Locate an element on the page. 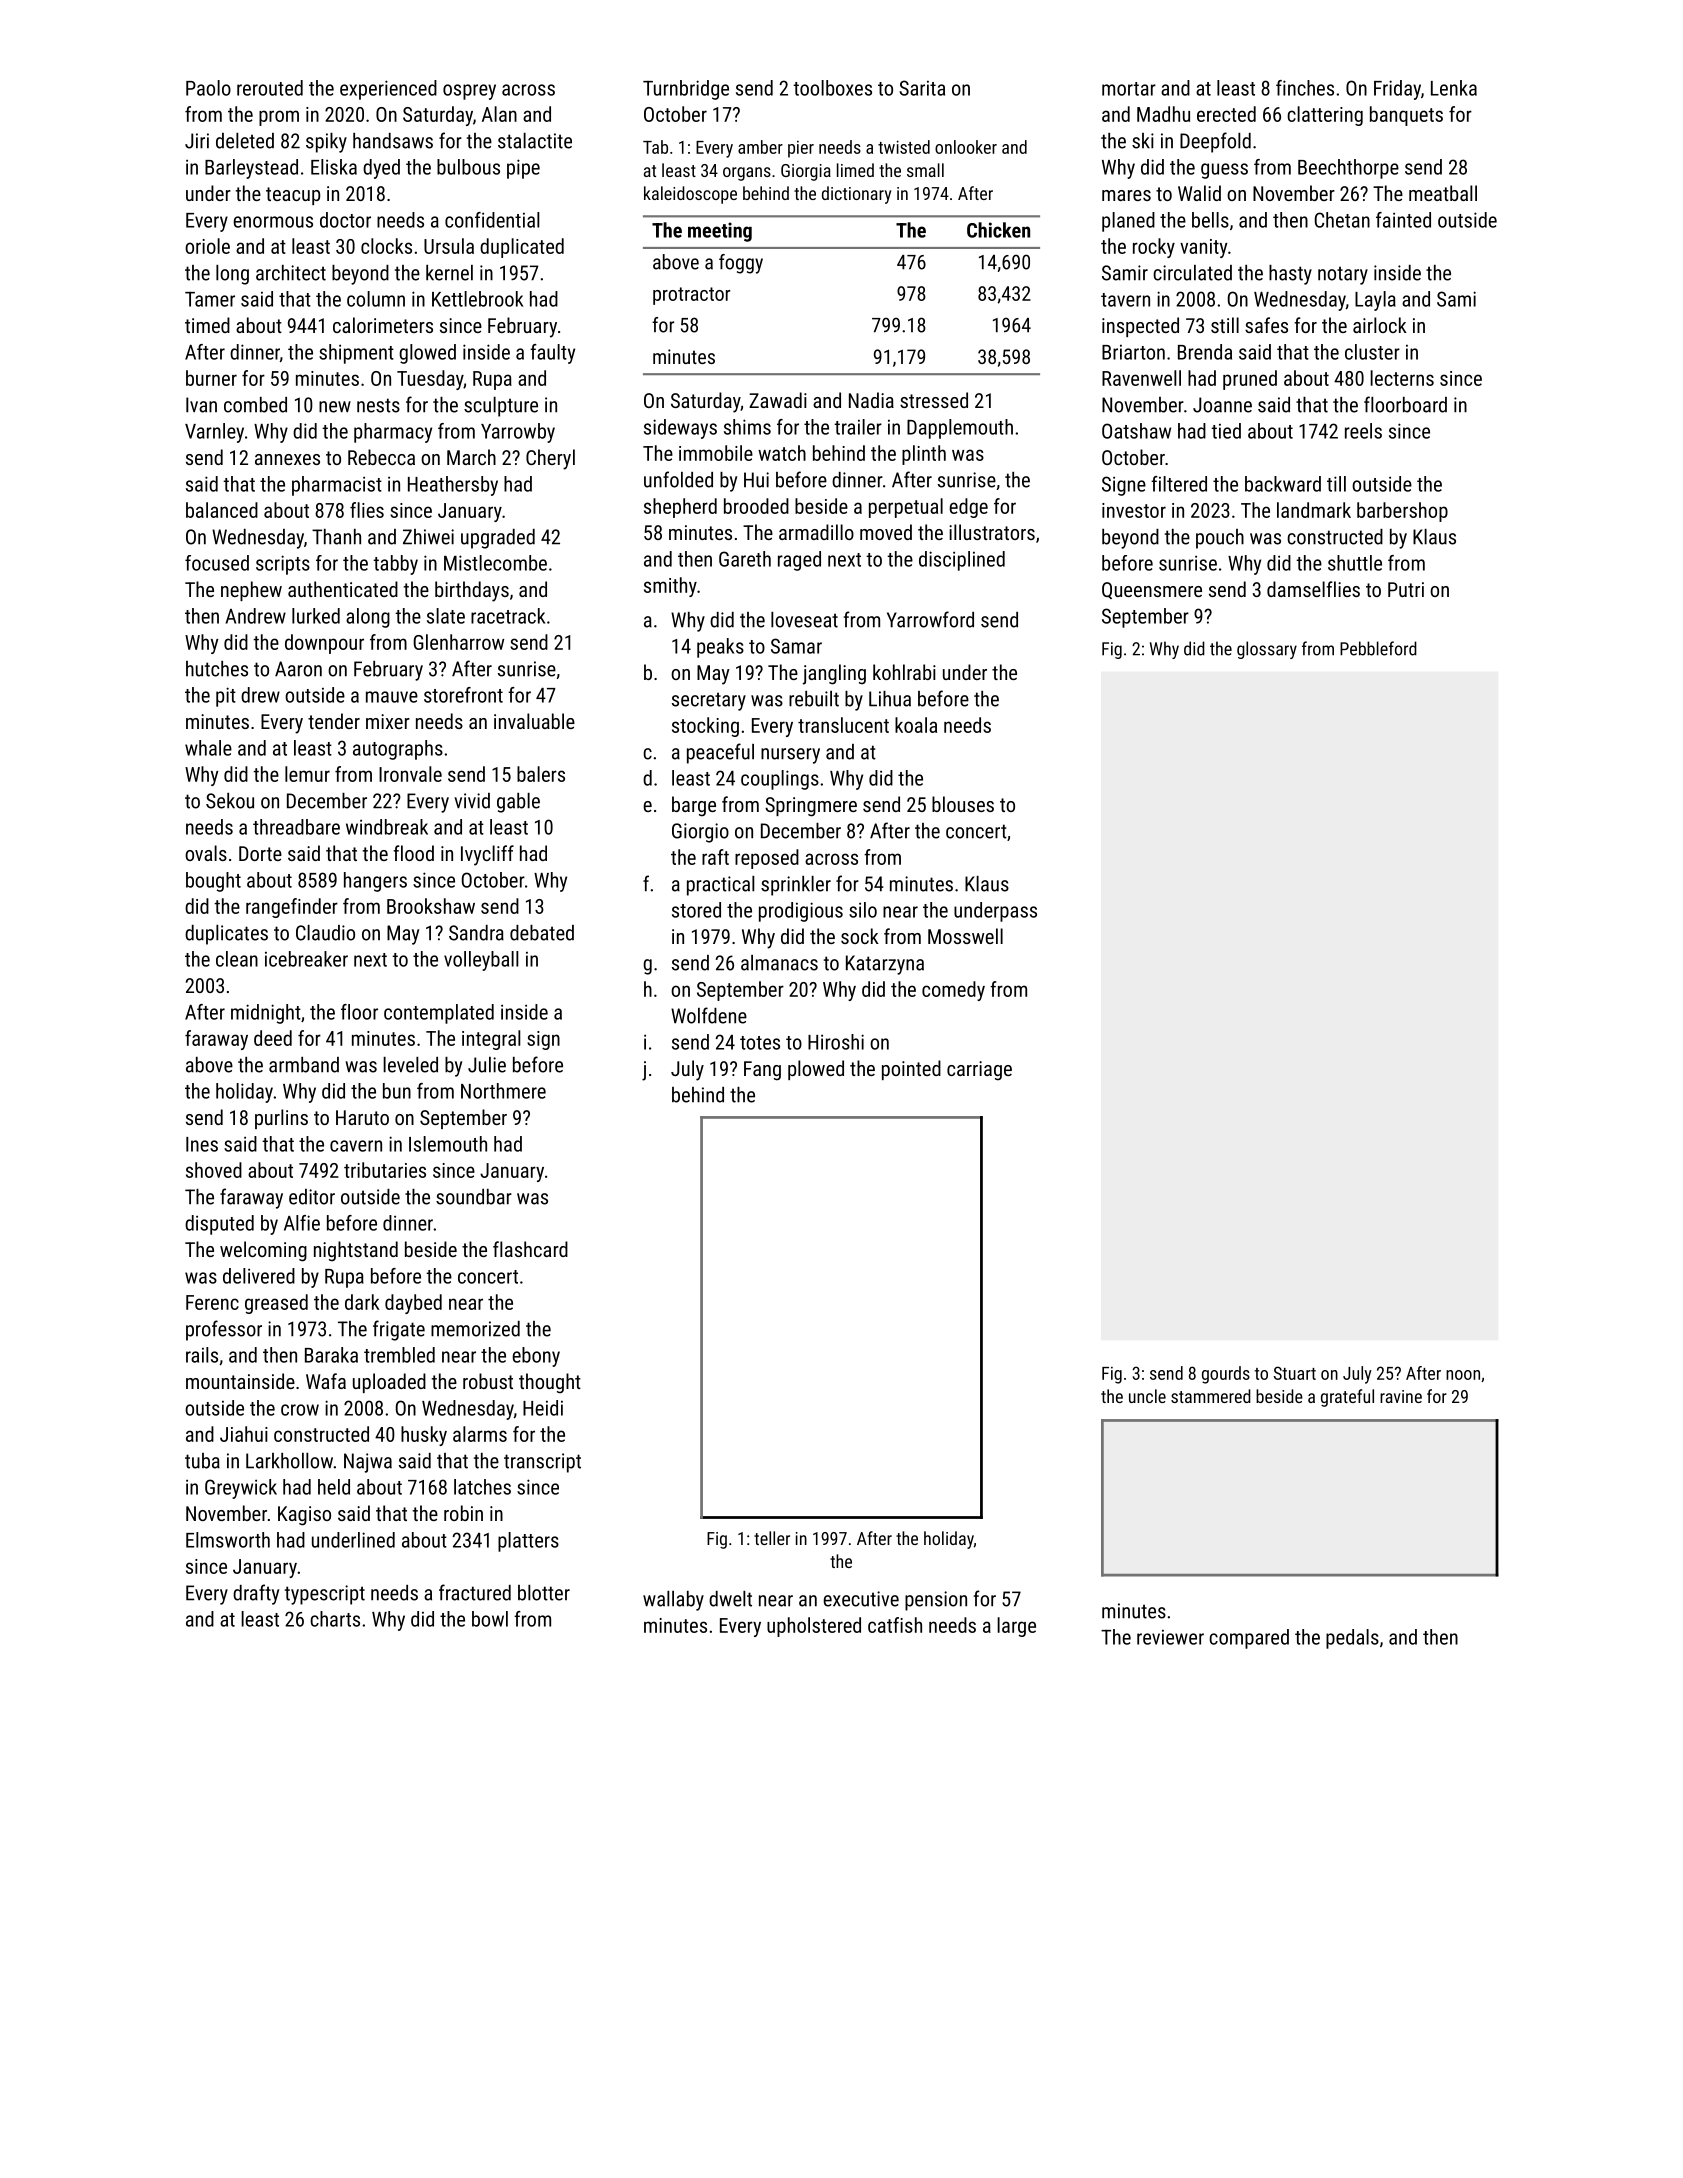 This page has height=2178, width=1683. gourds is located at coordinates (1226, 1375).
